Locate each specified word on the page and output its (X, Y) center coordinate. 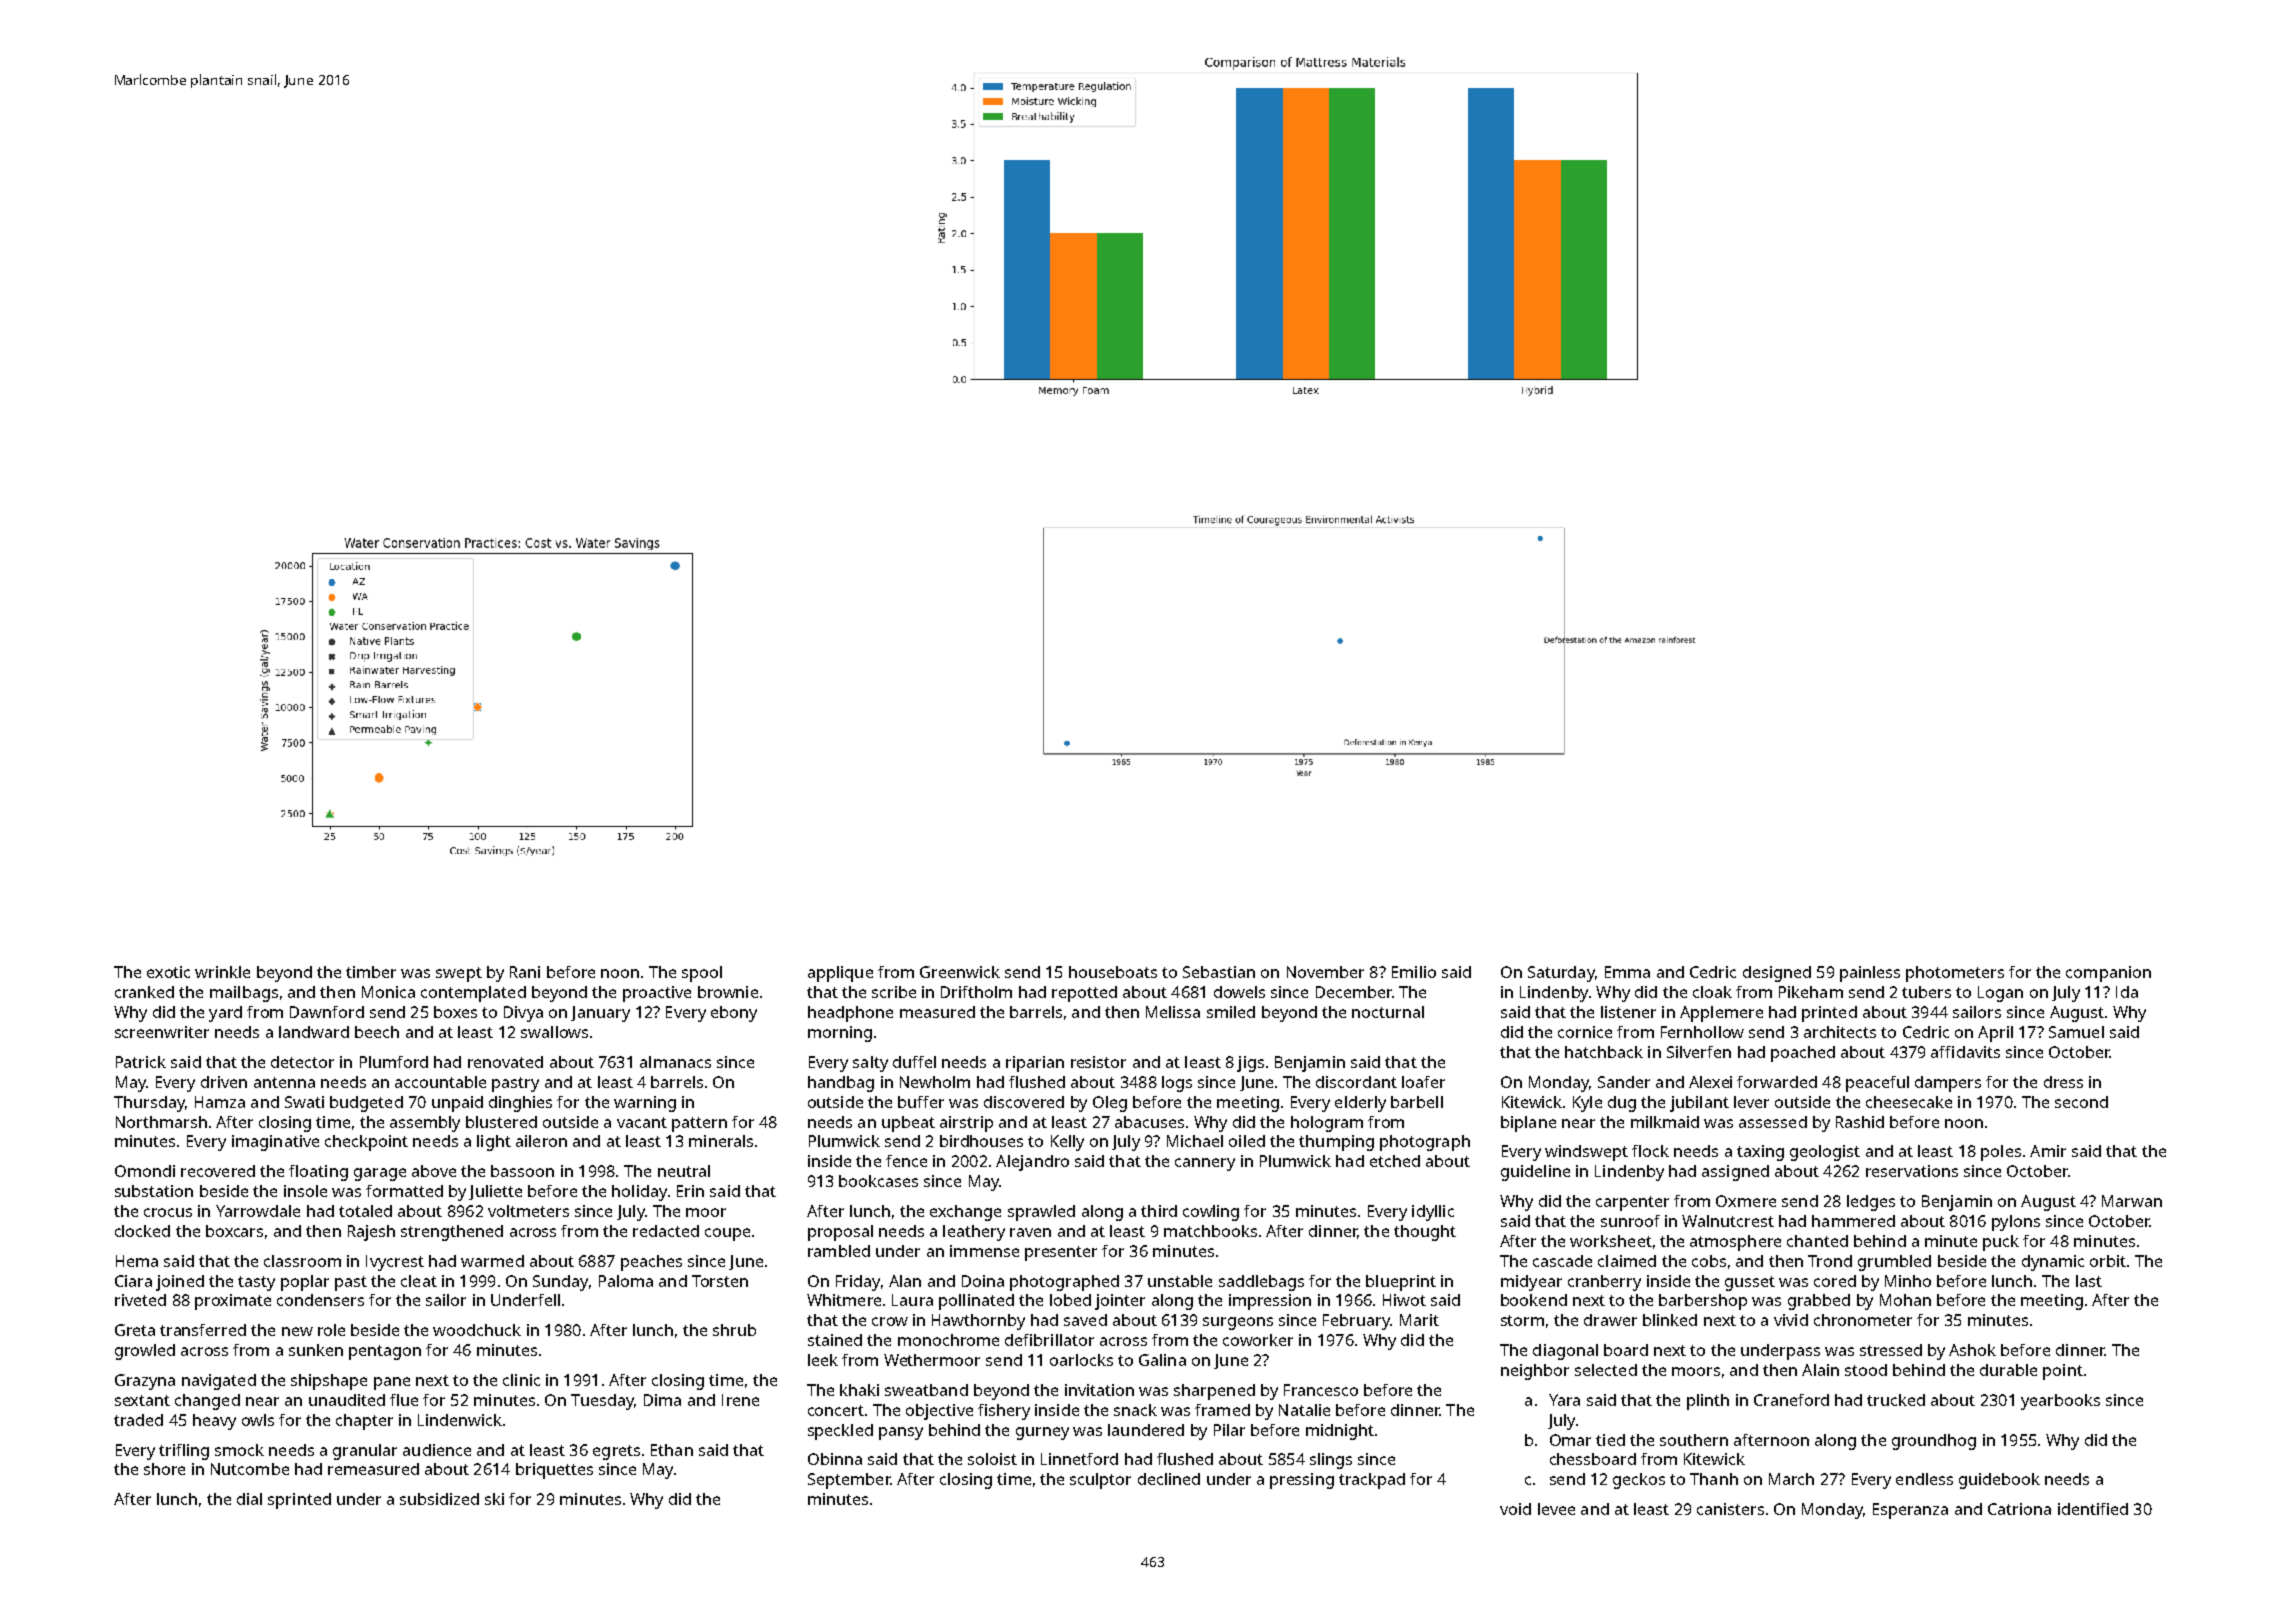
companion (2108, 974)
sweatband (926, 1390)
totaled (365, 1211)
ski (494, 1499)
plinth (1708, 1402)
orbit (2108, 1261)
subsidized (439, 1499)
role (331, 1330)
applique (840, 974)
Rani (525, 972)
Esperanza (1910, 1511)
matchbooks (1210, 1231)
